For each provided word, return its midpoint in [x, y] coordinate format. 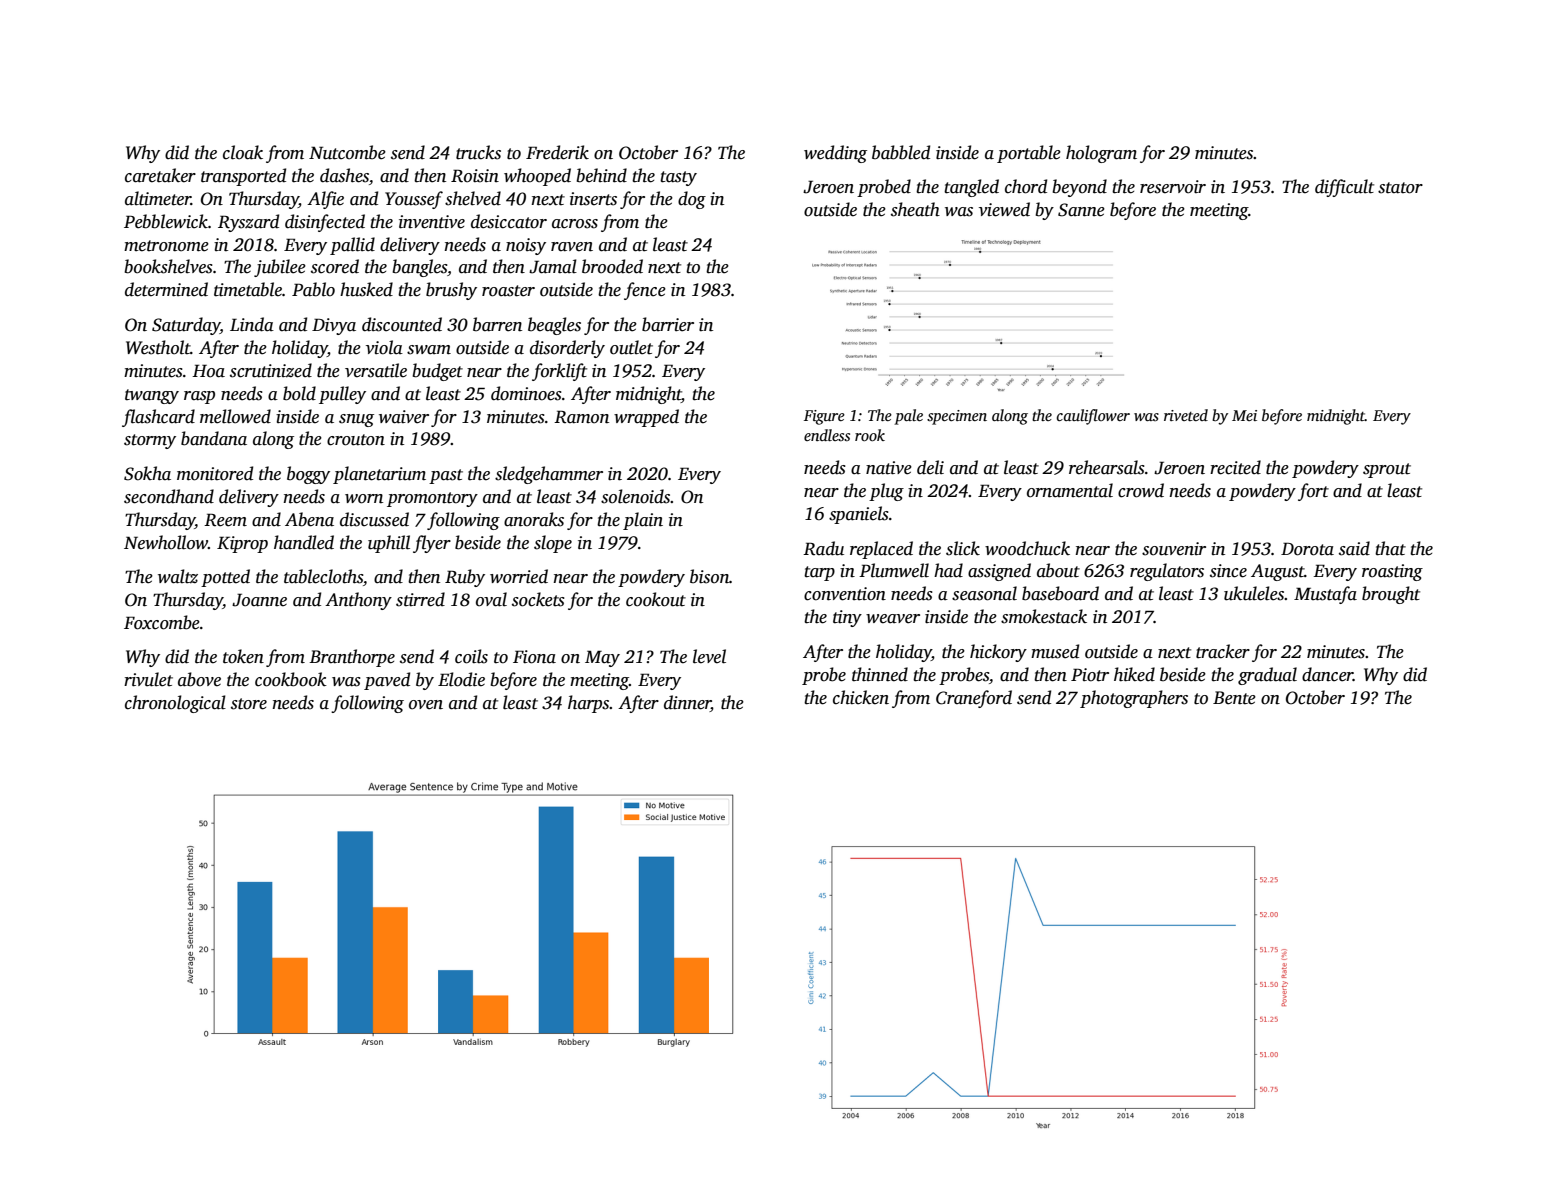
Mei [1244, 415]
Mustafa [1325, 595]
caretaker [160, 175]
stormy [150, 441]
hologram [1101, 154]
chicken [861, 697]
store [249, 704]
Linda [252, 324]
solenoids [635, 496]
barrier [668, 324]
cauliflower [1093, 417]
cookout [656, 599]
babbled [901, 152]
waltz [178, 576]
